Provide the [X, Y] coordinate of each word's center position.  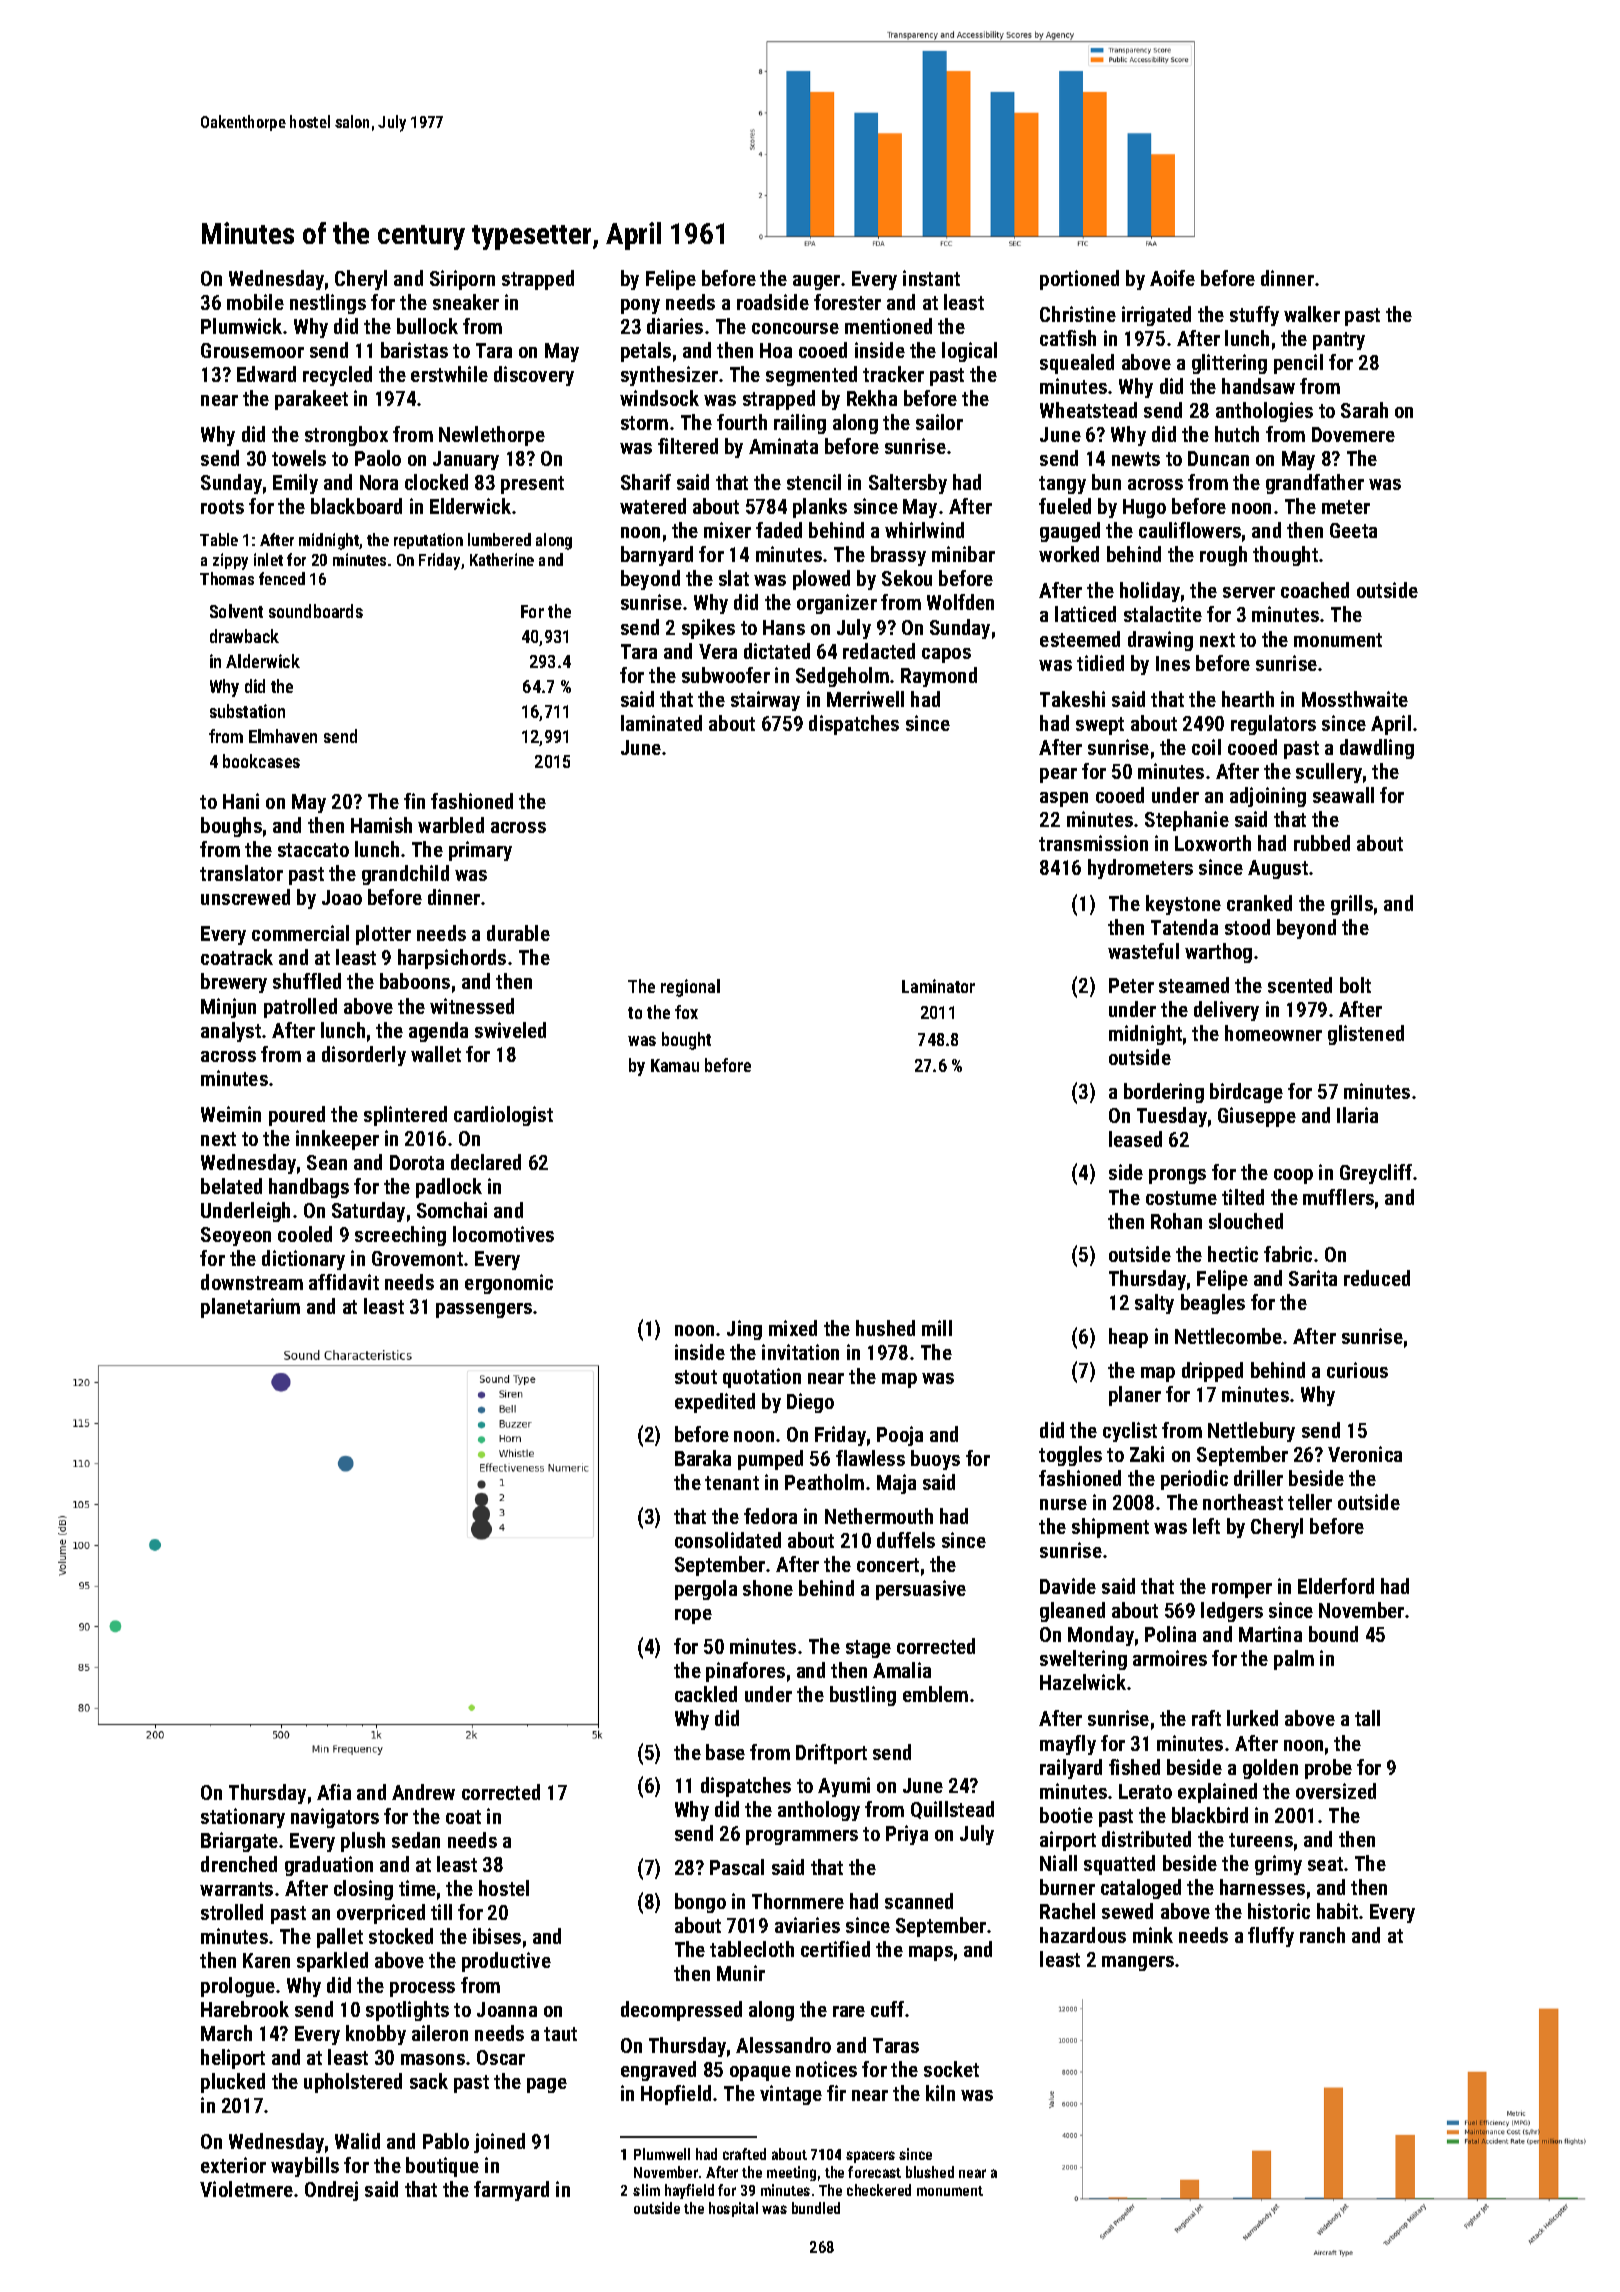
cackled [706, 1694]
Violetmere [246, 2189]
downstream [252, 1282]
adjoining [1268, 797]
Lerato [1145, 1791]
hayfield [689, 2191]
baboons [415, 981]
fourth [742, 422]
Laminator [938, 986]
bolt [1355, 985]
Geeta [1353, 530]
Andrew [423, 1792]
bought [686, 1041]
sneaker [466, 302]
